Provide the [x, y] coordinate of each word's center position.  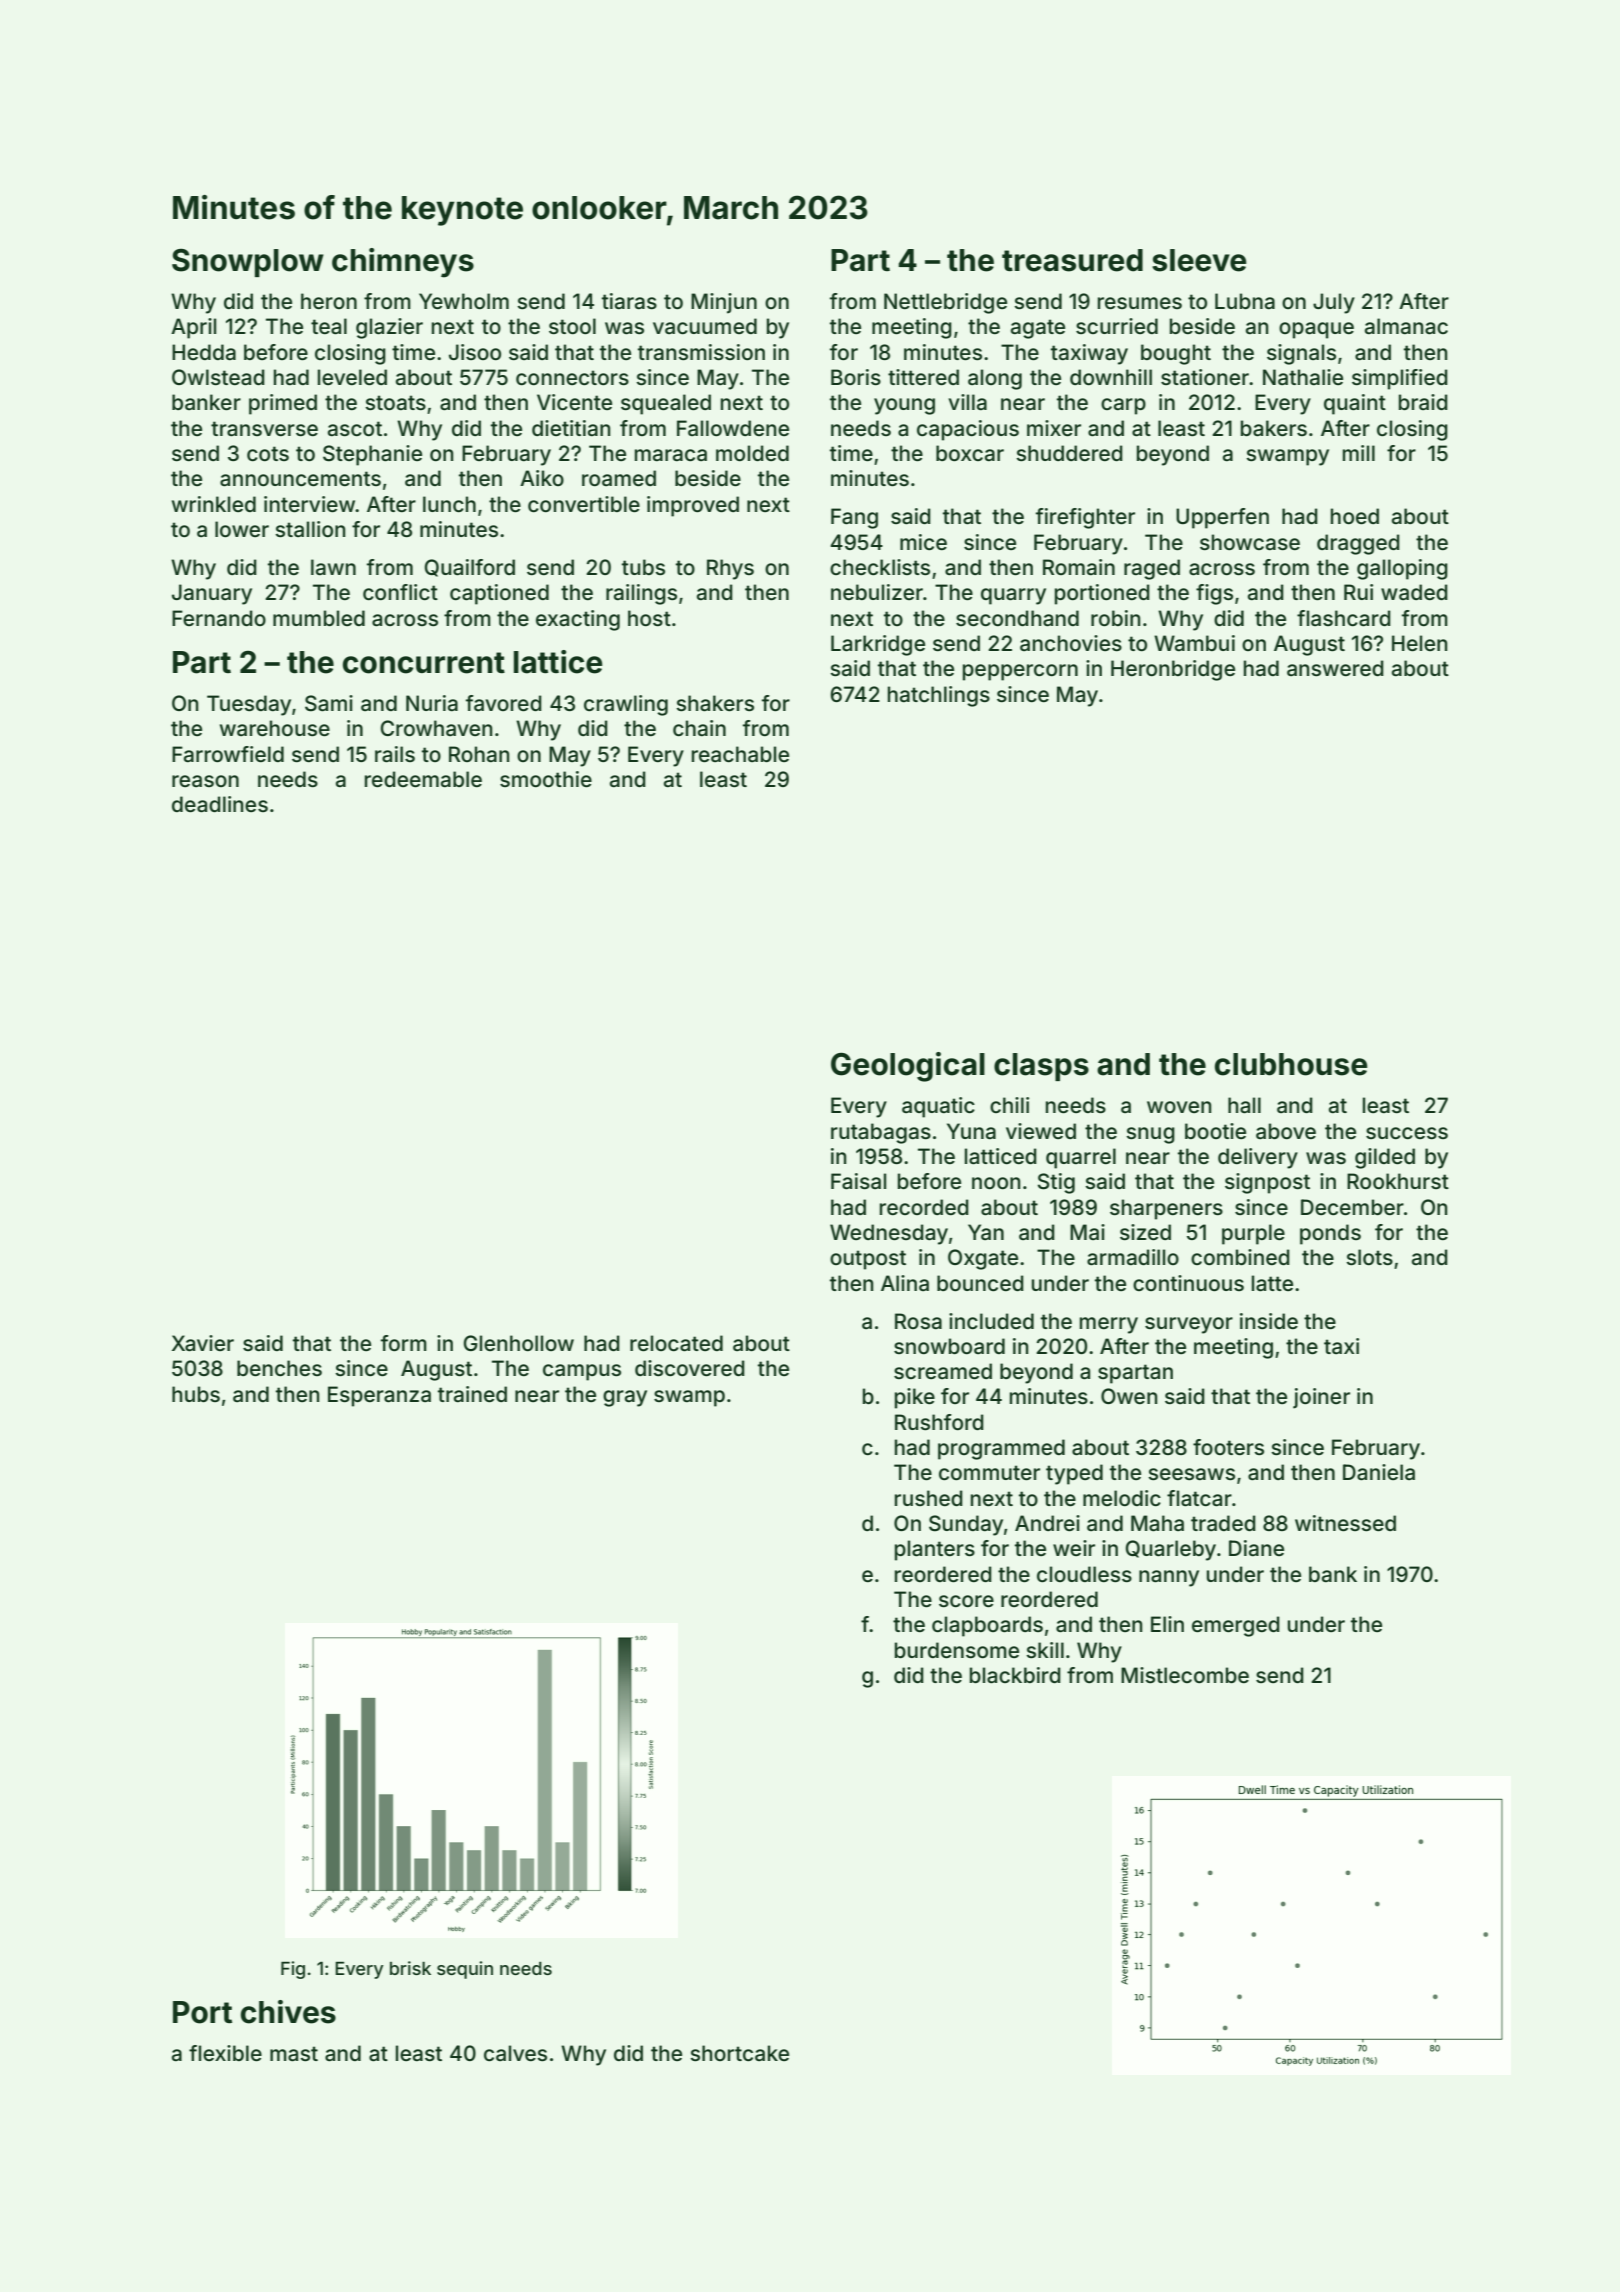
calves [515, 2053]
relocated [676, 1343]
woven [1179, 1107]
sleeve [1199, 260]
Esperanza [379, 1396]
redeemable [423, 779]
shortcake [739, 2053]
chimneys [403, 263]
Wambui [1194, 643]
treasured [1072, 260]
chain [699, 728]
